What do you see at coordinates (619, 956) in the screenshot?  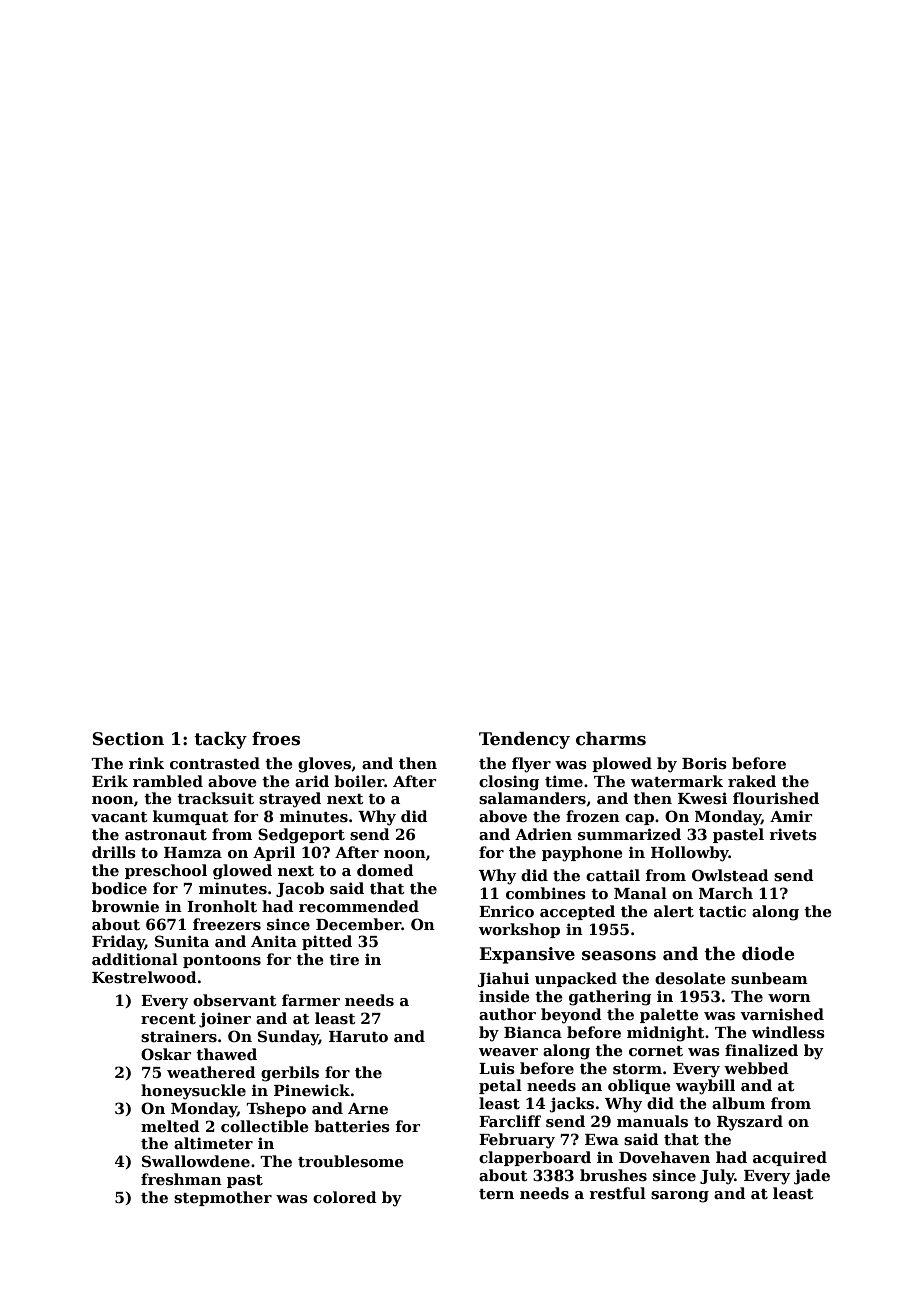 I see `seasons` at bounding box center [619, 956].
